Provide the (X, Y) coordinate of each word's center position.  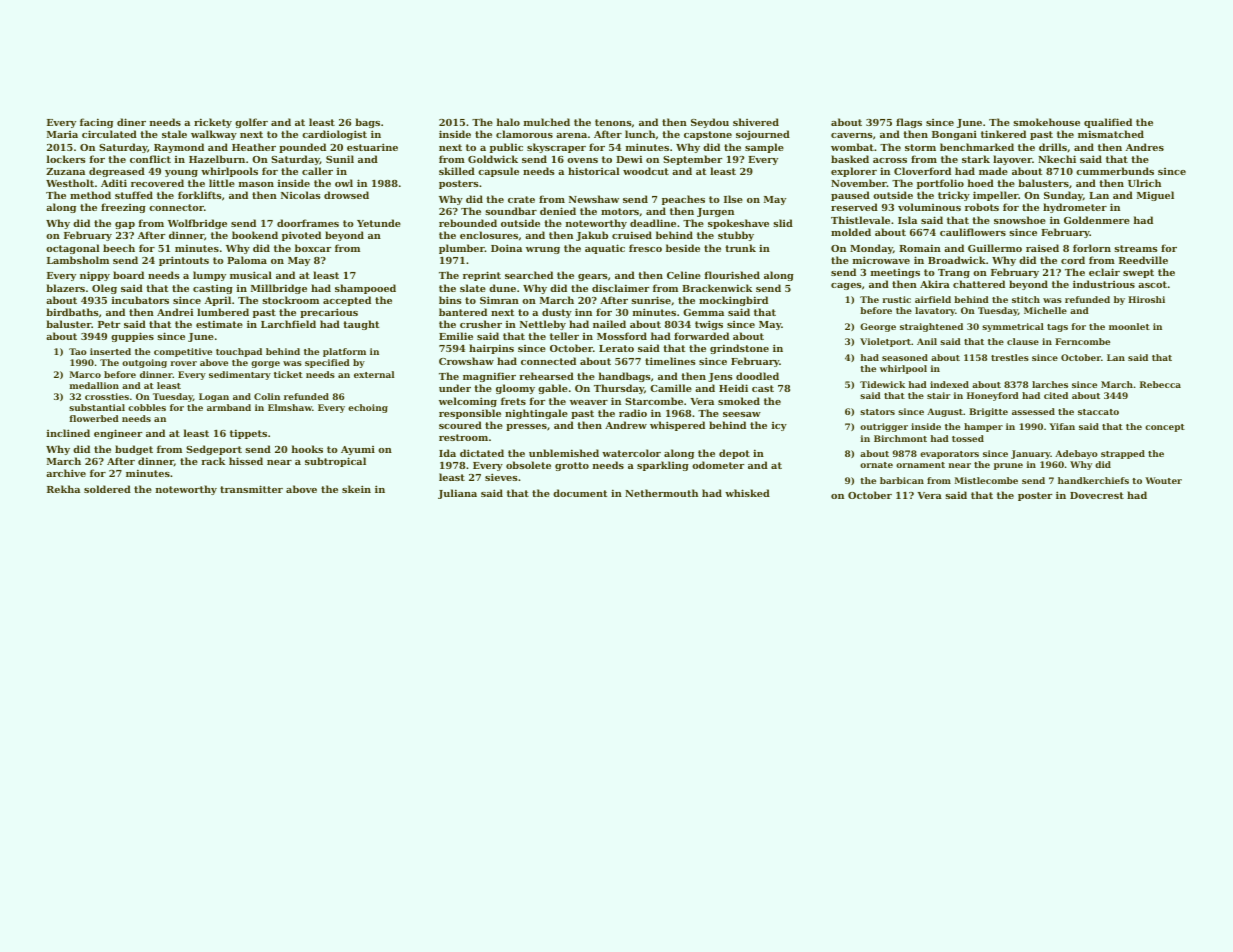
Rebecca (1160, 384)
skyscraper (556, 148)
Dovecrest (1097, 495)
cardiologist (334, 135)
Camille (671, 388)
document (580, 493)
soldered (107, 489)
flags (909, 123)
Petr (109, 324)
